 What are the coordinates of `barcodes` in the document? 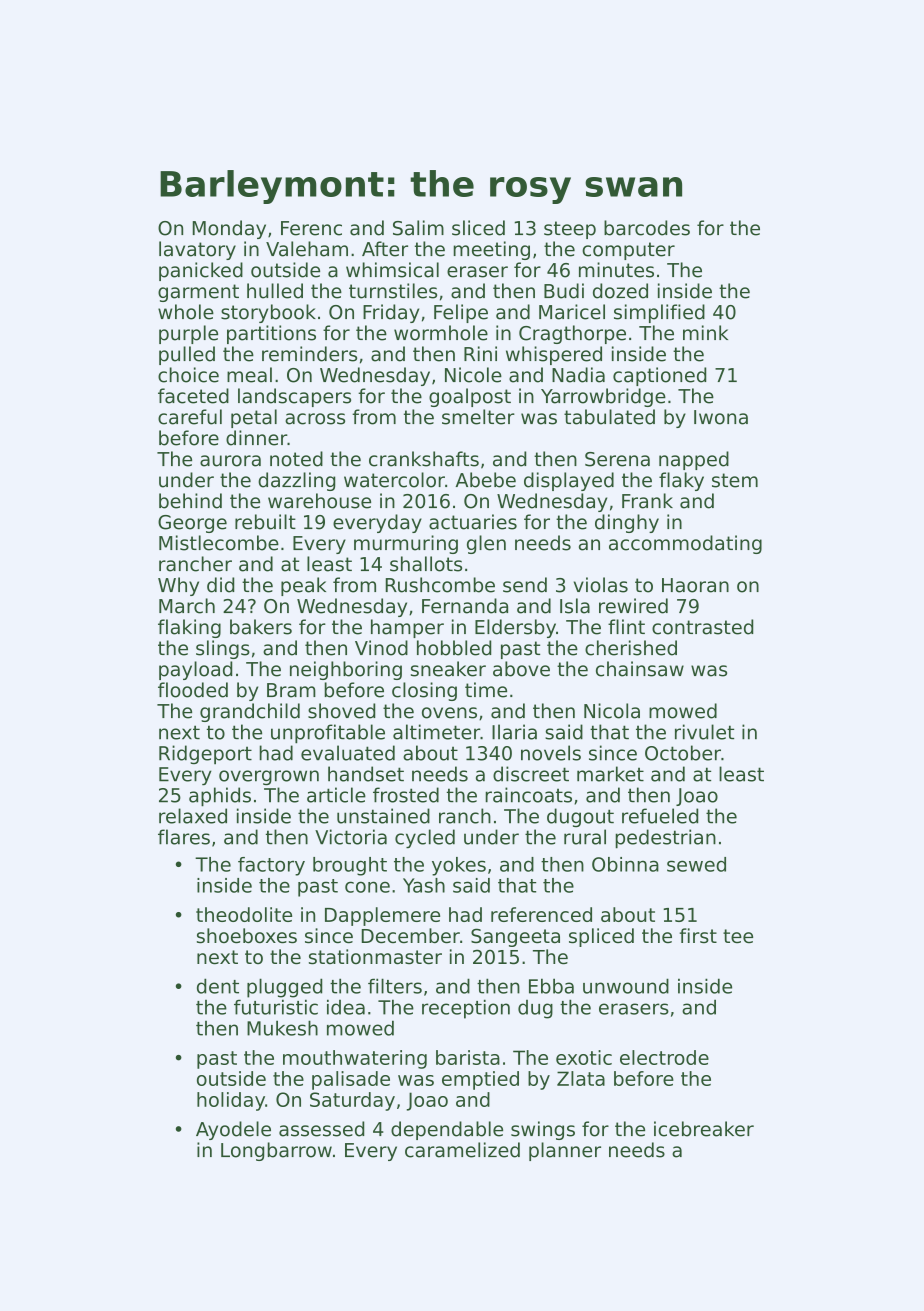 It's located at (647, 228).
